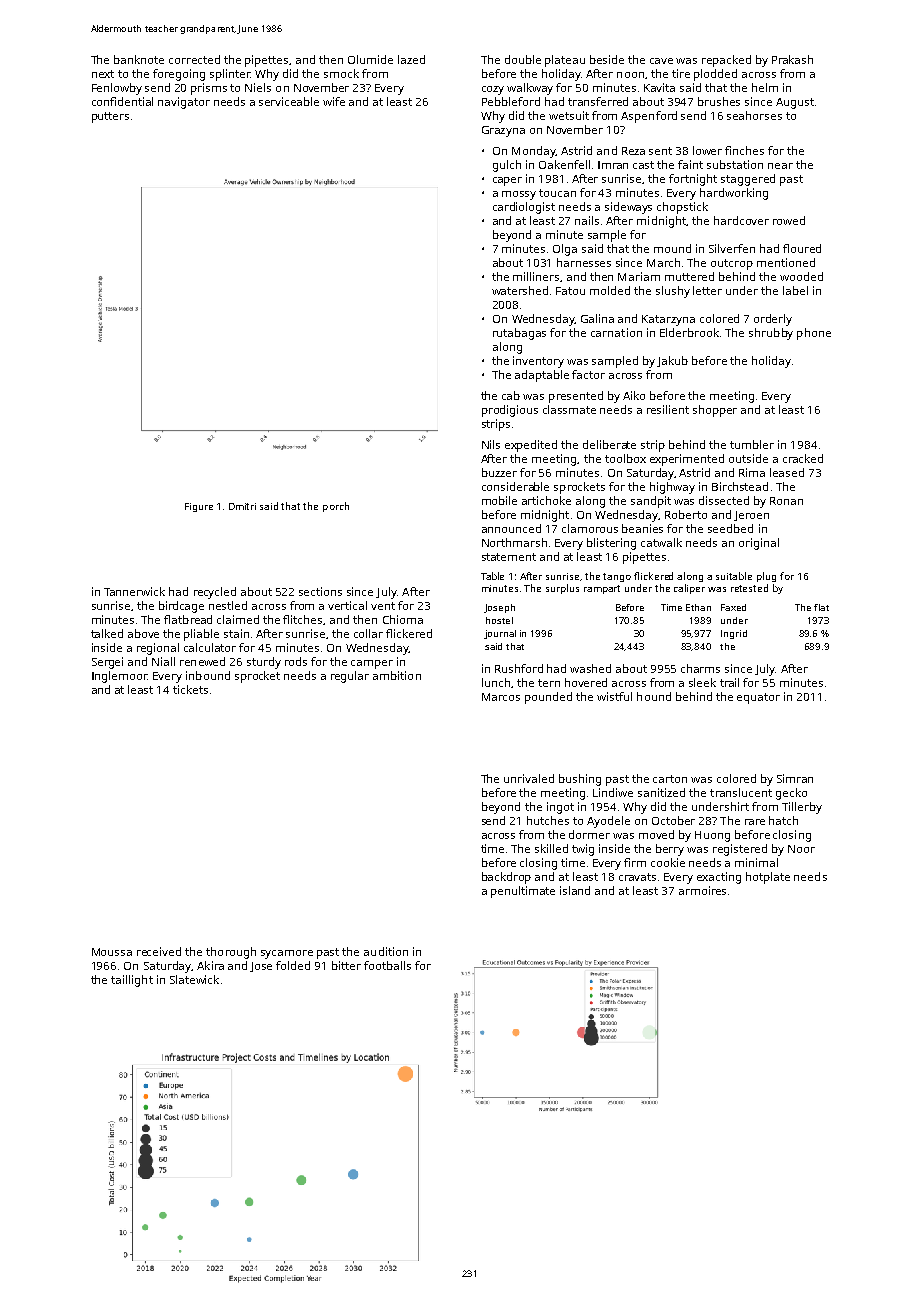  Describe the element at coordinates (370, 59) in the screenshot. I see `Olumide` at that location.
